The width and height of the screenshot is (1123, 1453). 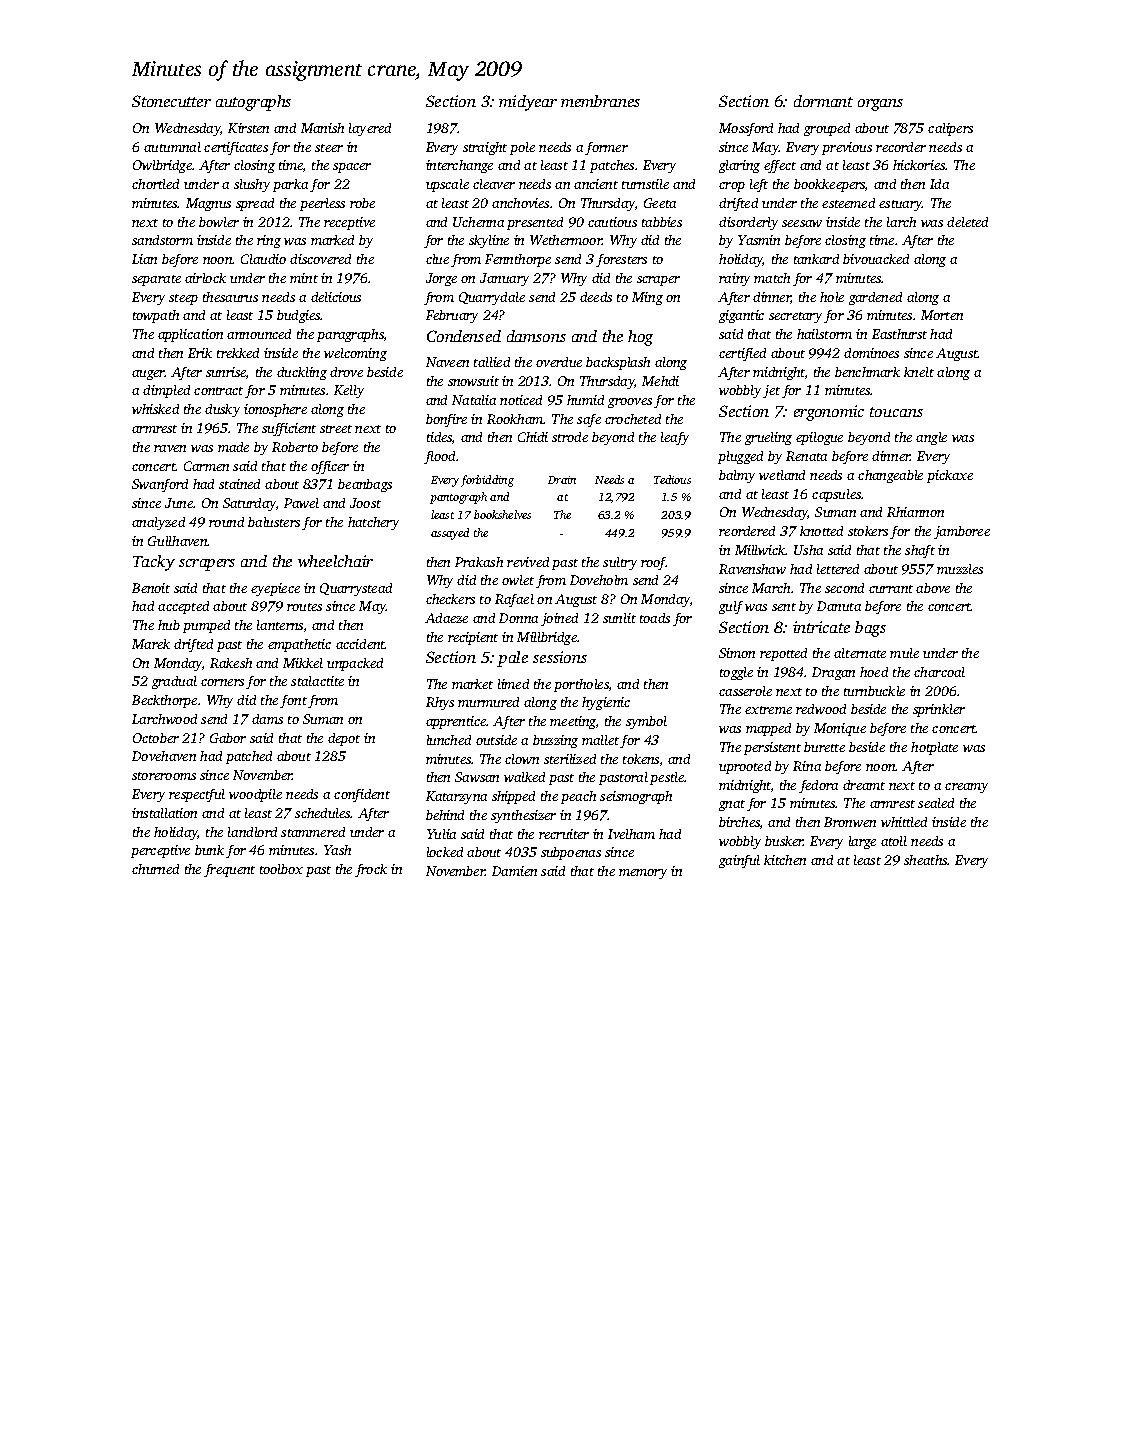 I want to click on lunched, so click(x=449, y=740).
